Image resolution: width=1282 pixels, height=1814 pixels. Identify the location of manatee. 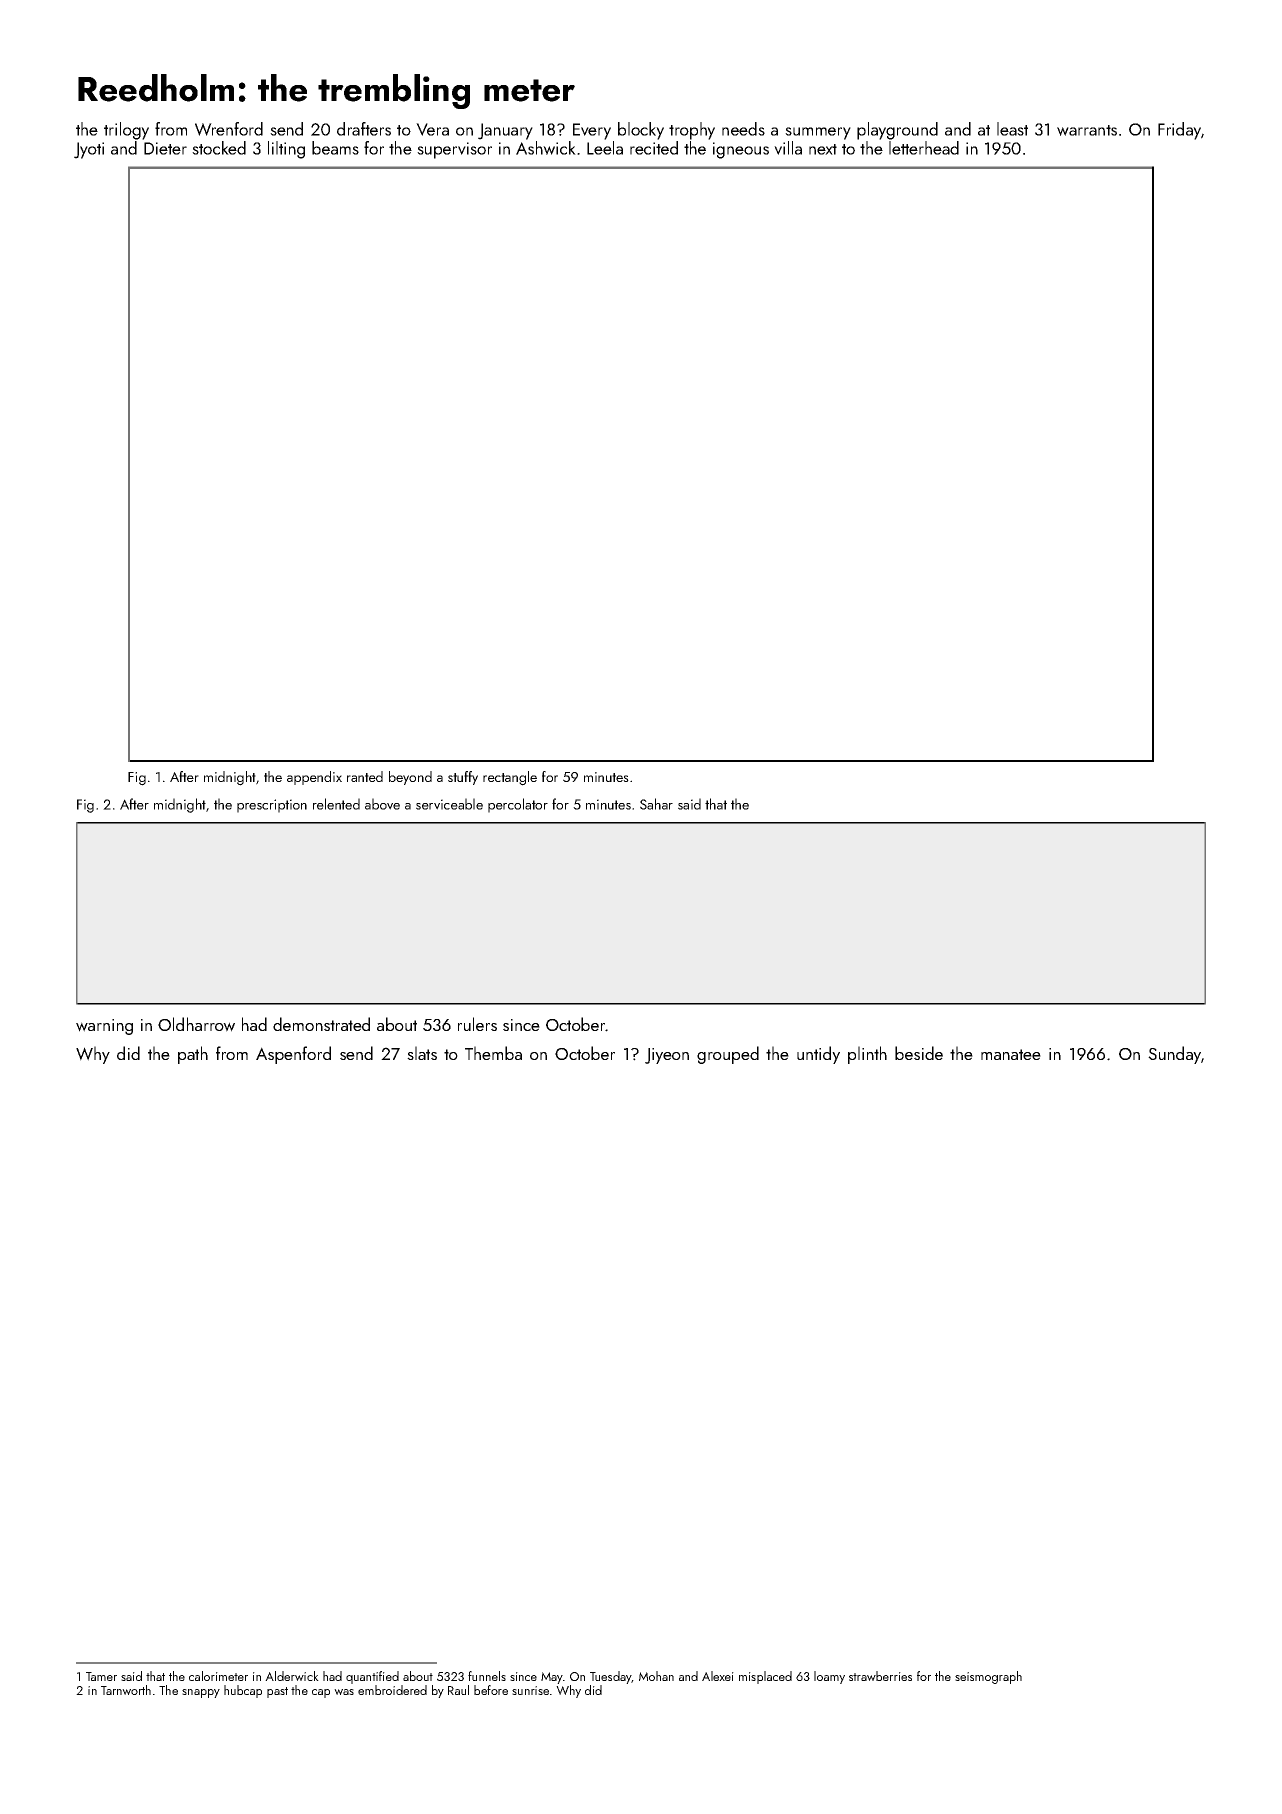
(1011, 1054).
